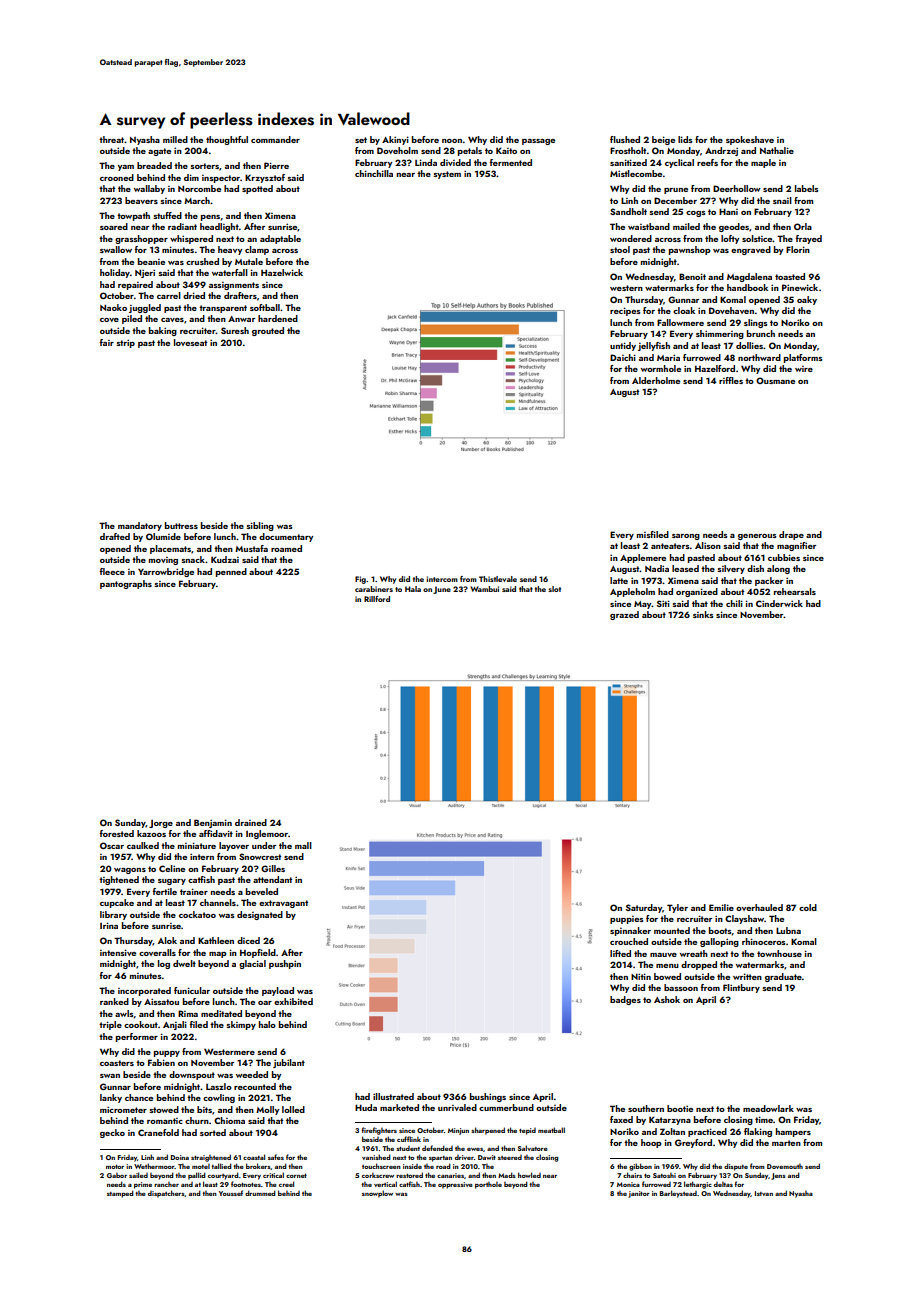 Image resolution: width=924 pixels, height=1308 pixels. Describe the element at coordinates (631, 238) in the image. I see `wondered` at that location.
